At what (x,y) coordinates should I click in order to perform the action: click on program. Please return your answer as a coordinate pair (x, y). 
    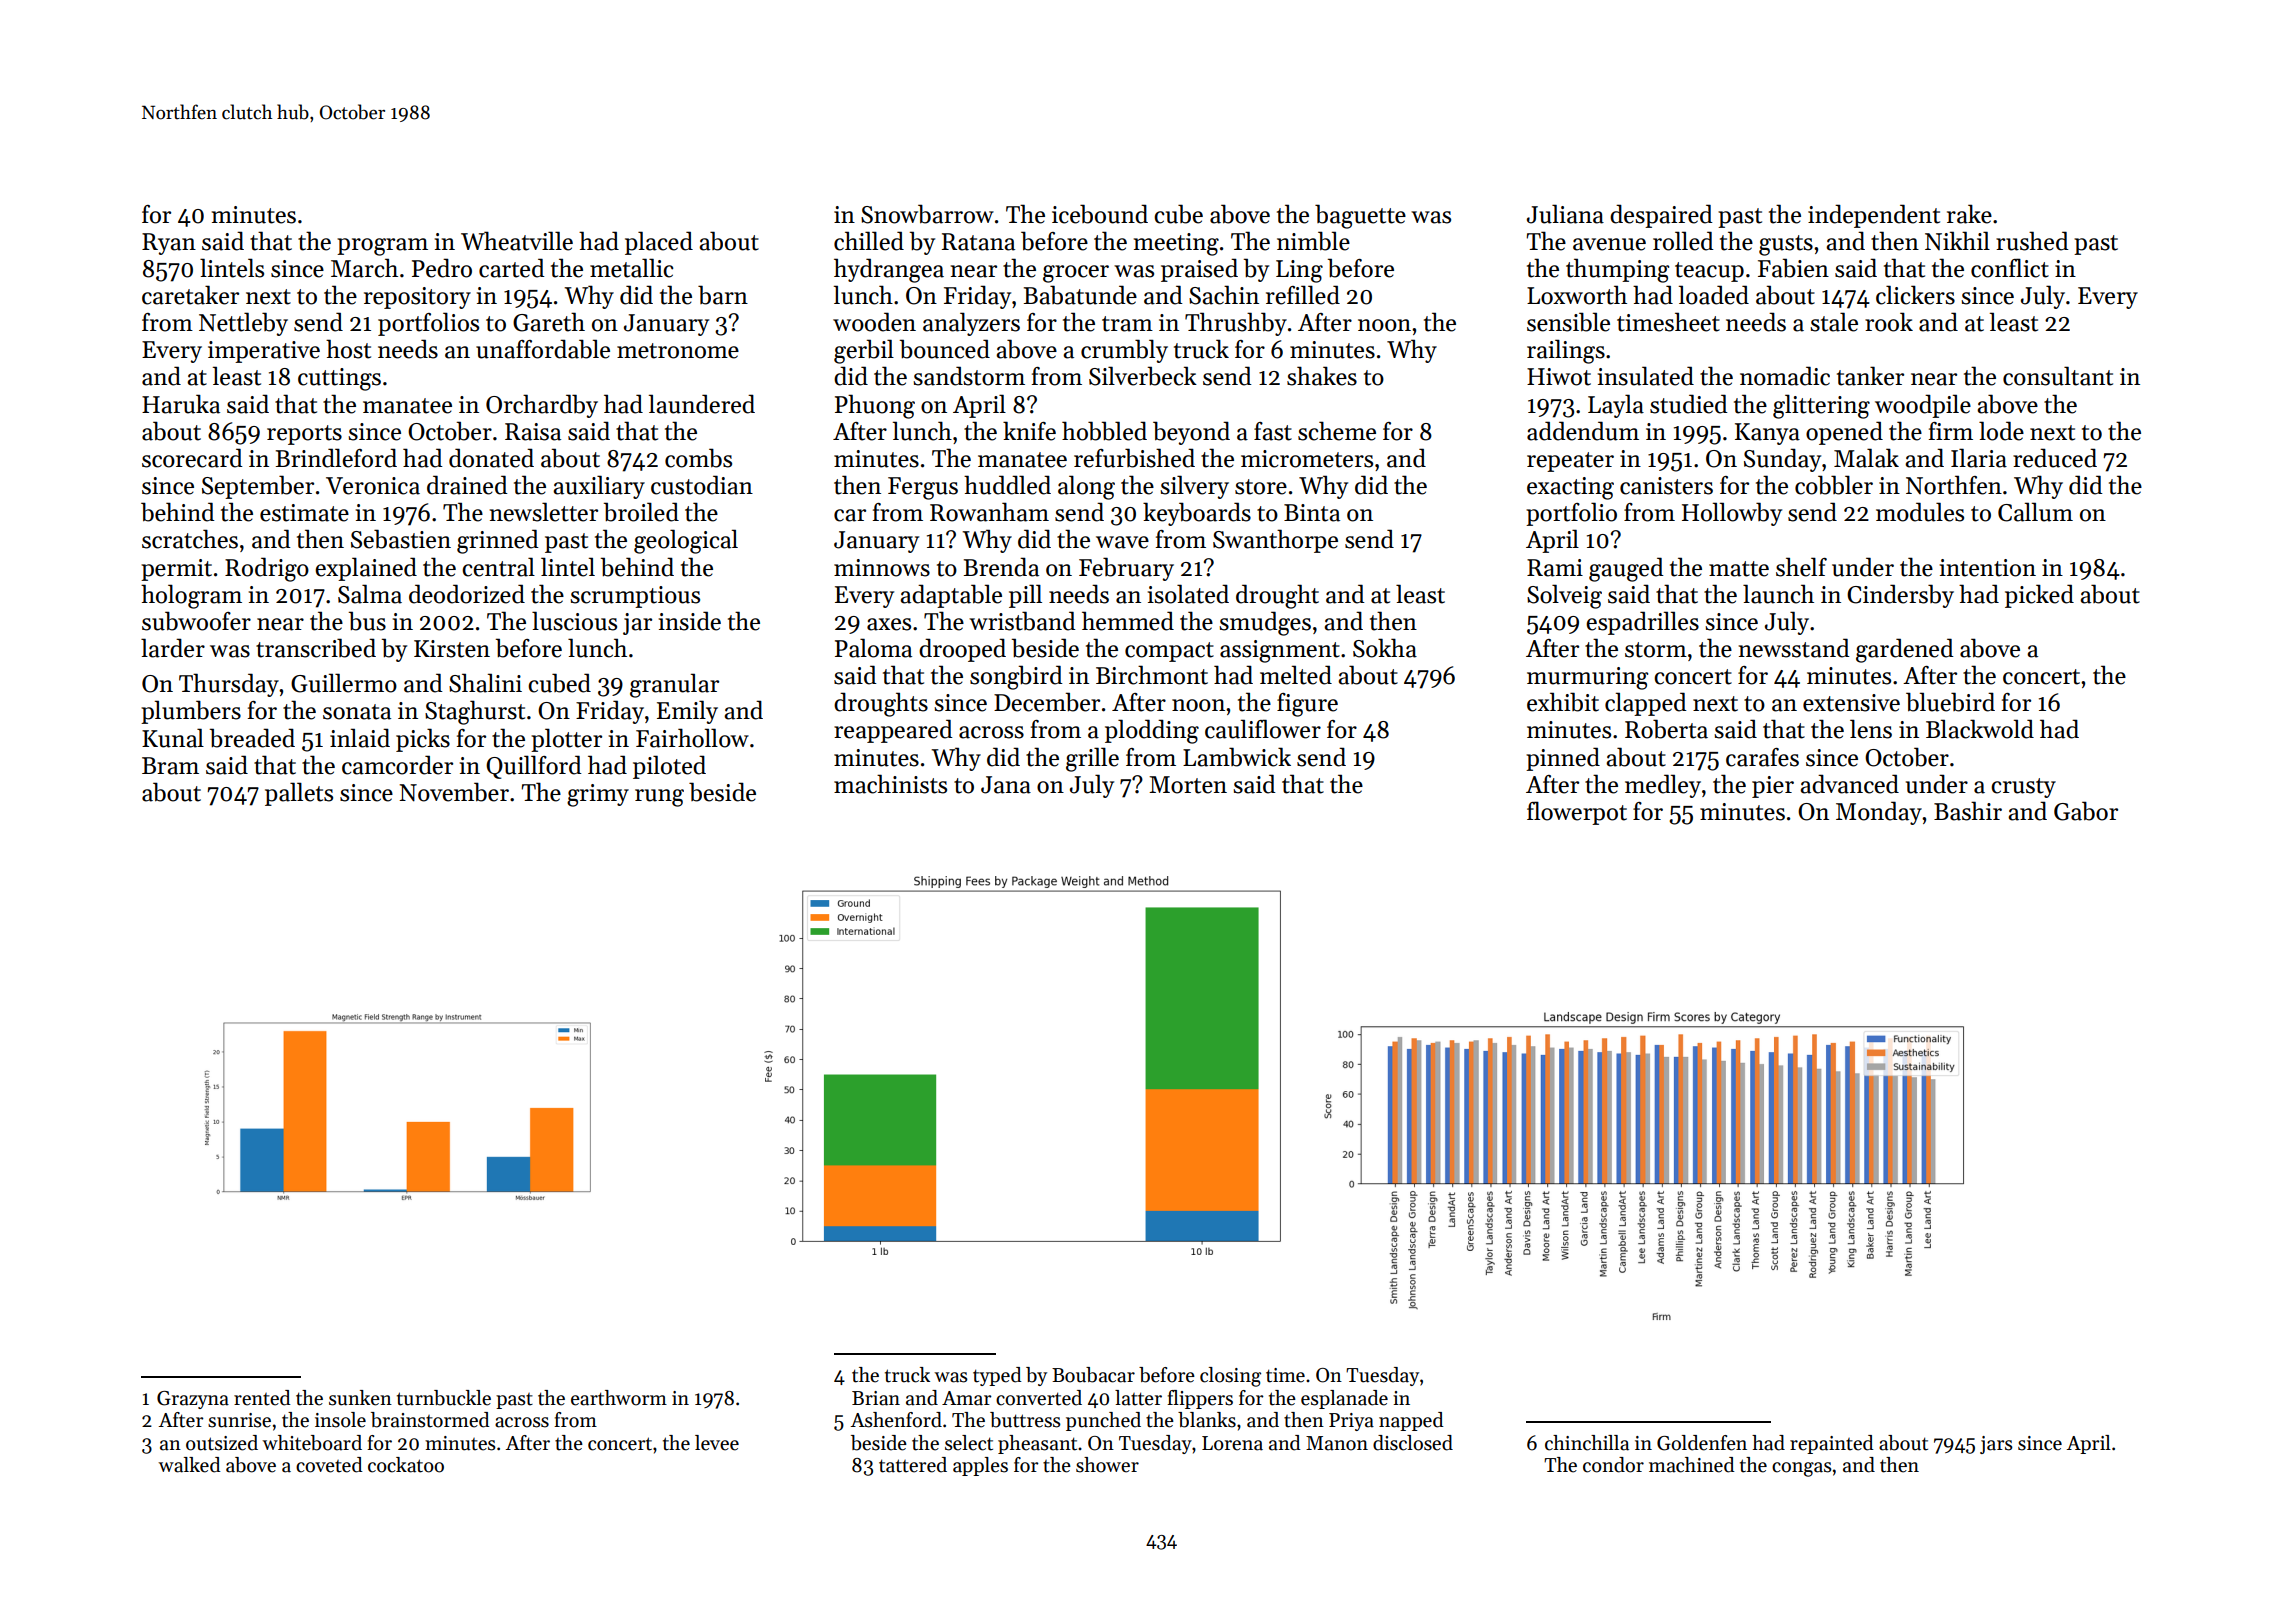
    Looking at the image, I should click on (382, 247).
